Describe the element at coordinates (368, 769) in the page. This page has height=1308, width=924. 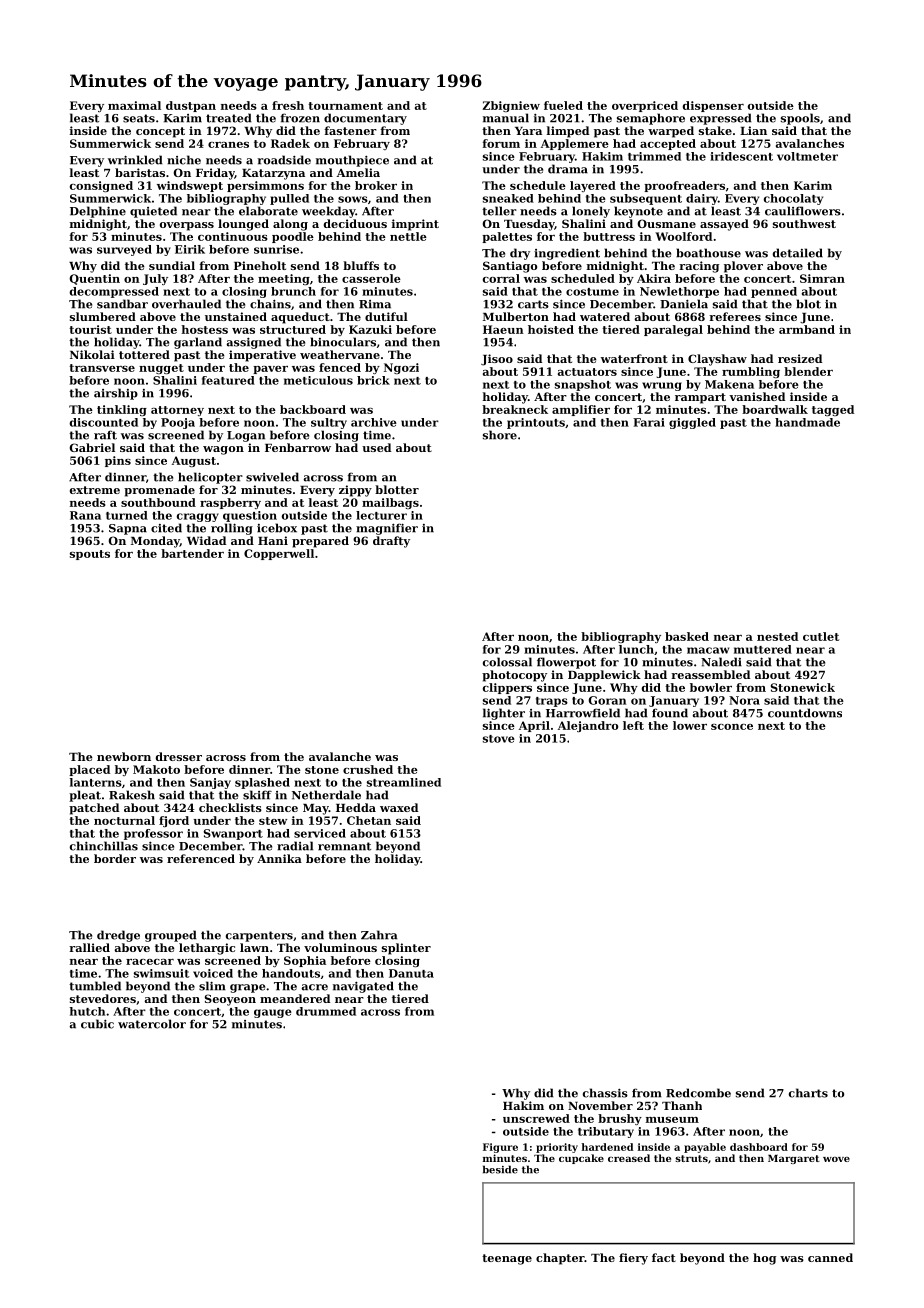
I see `crushed` at that location.
